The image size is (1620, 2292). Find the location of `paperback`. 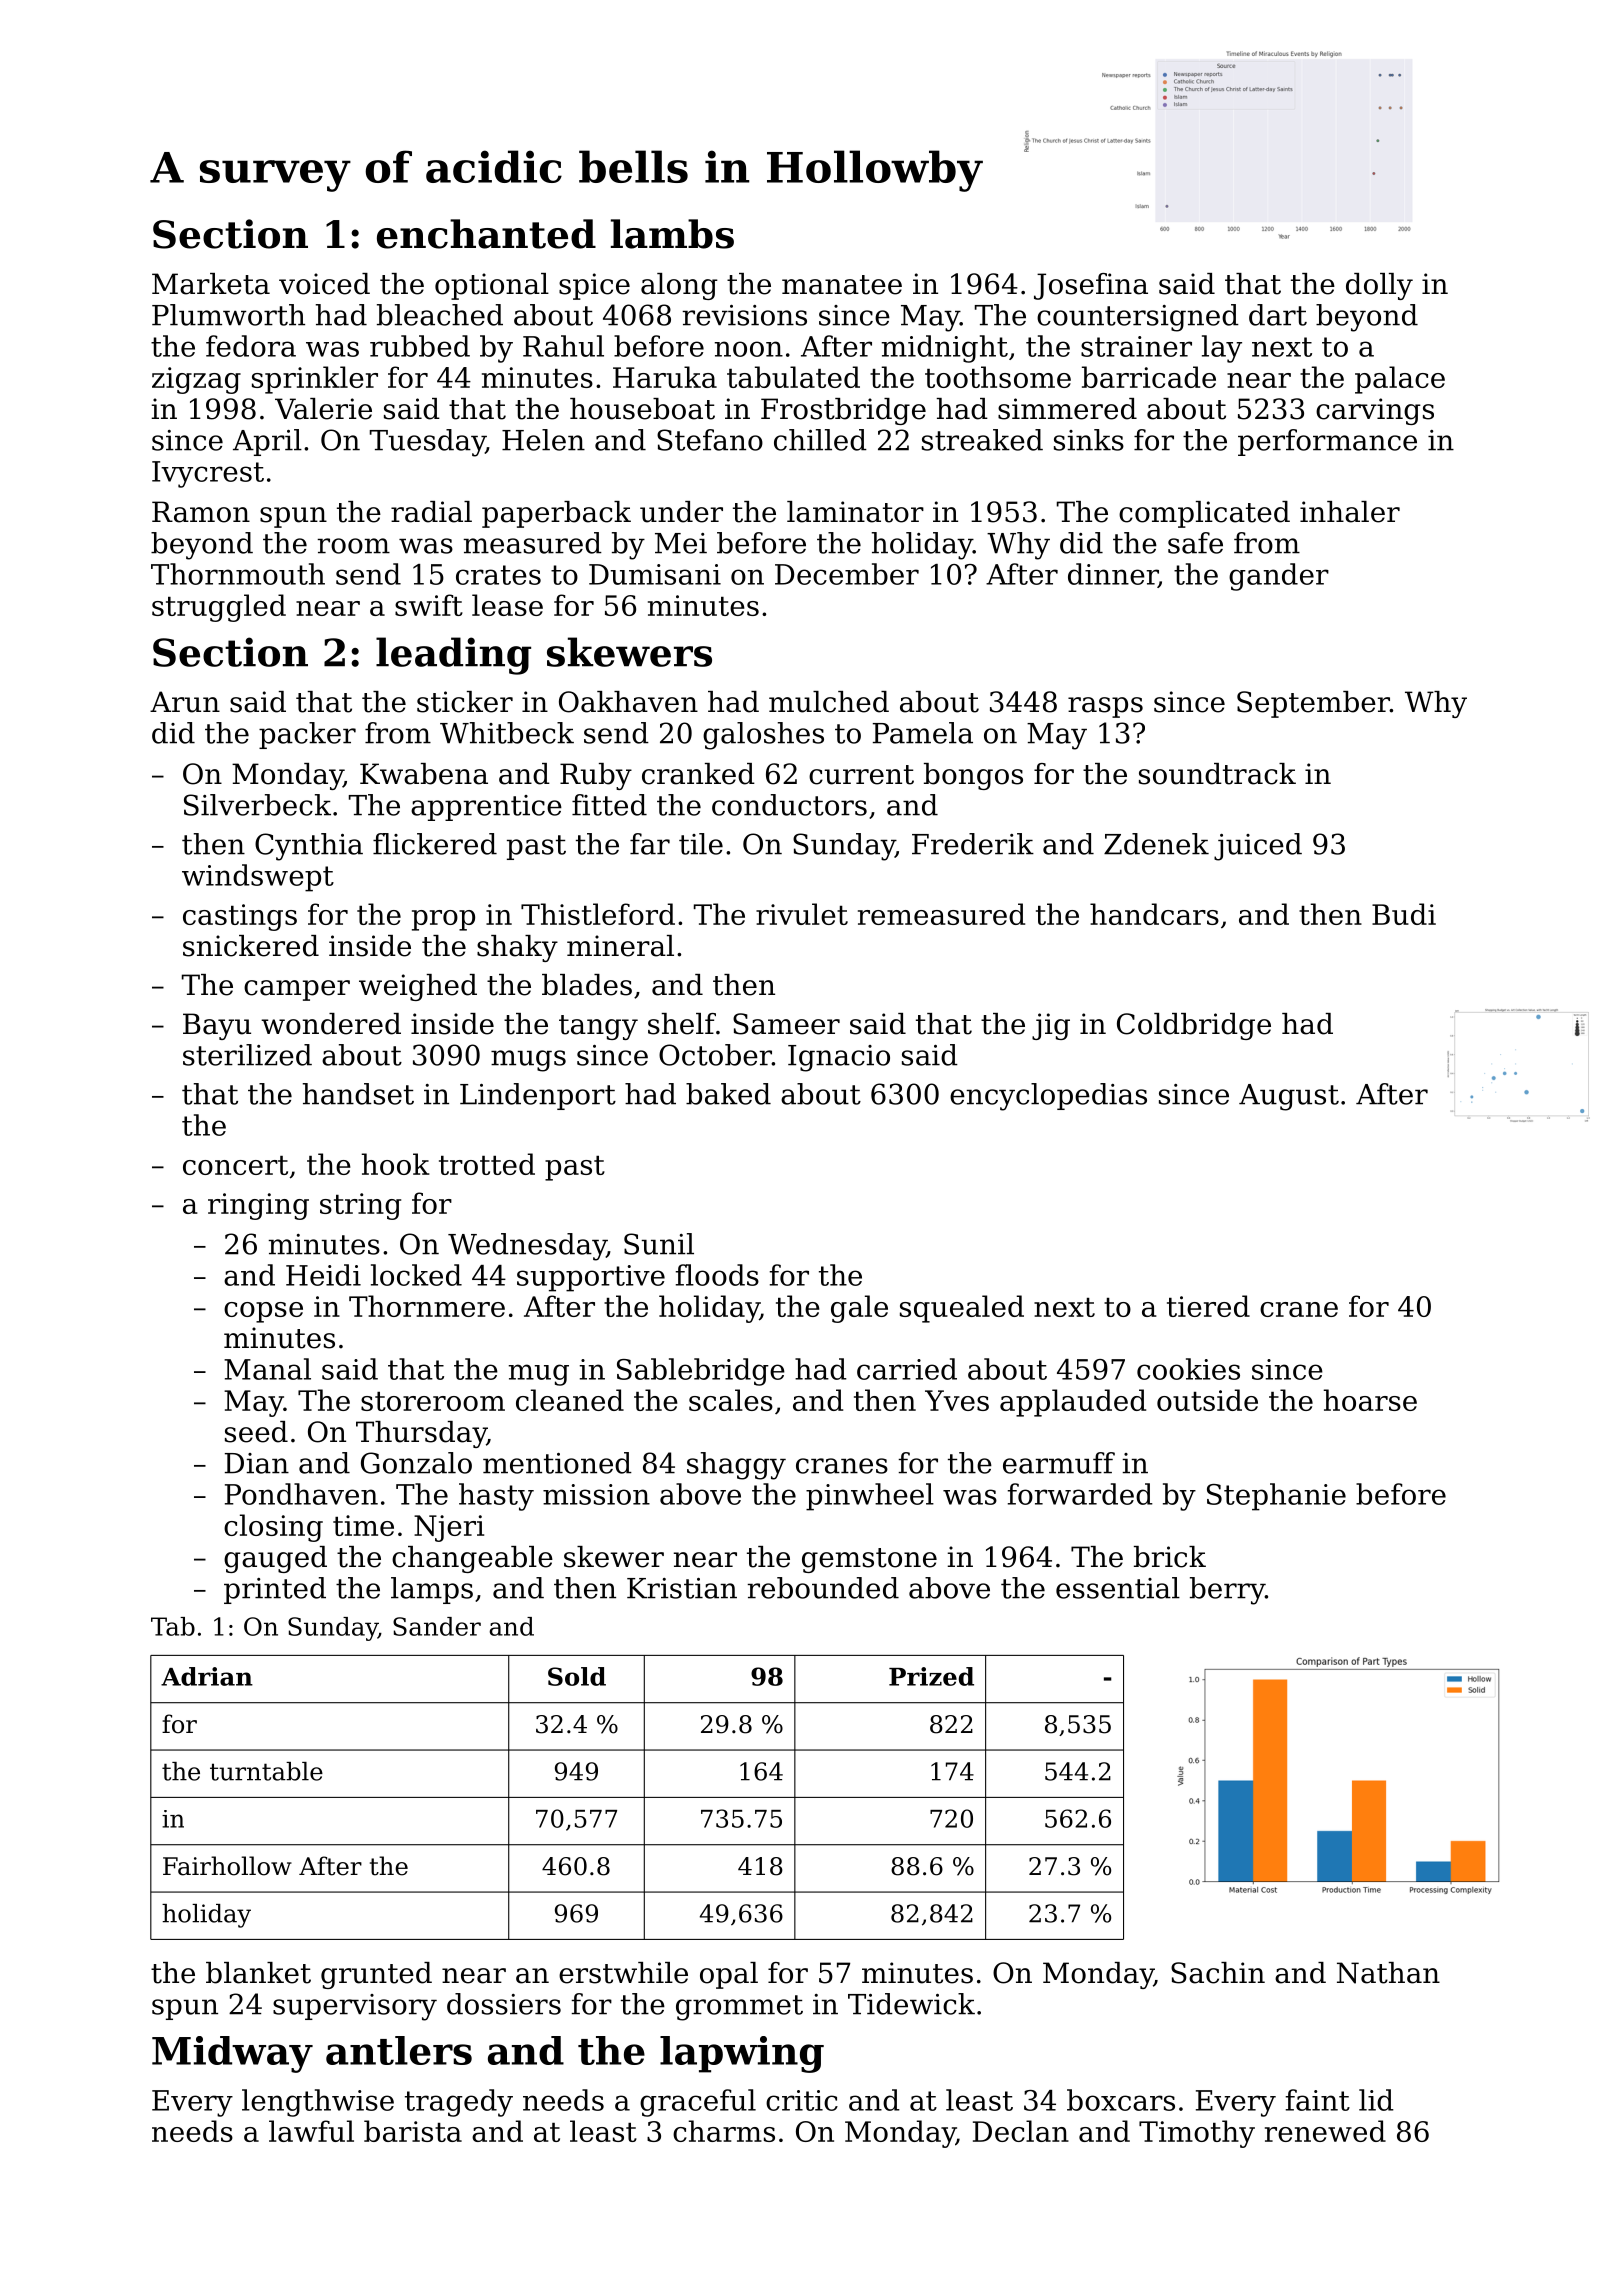

paperback is located at coordinates (556, 514).
